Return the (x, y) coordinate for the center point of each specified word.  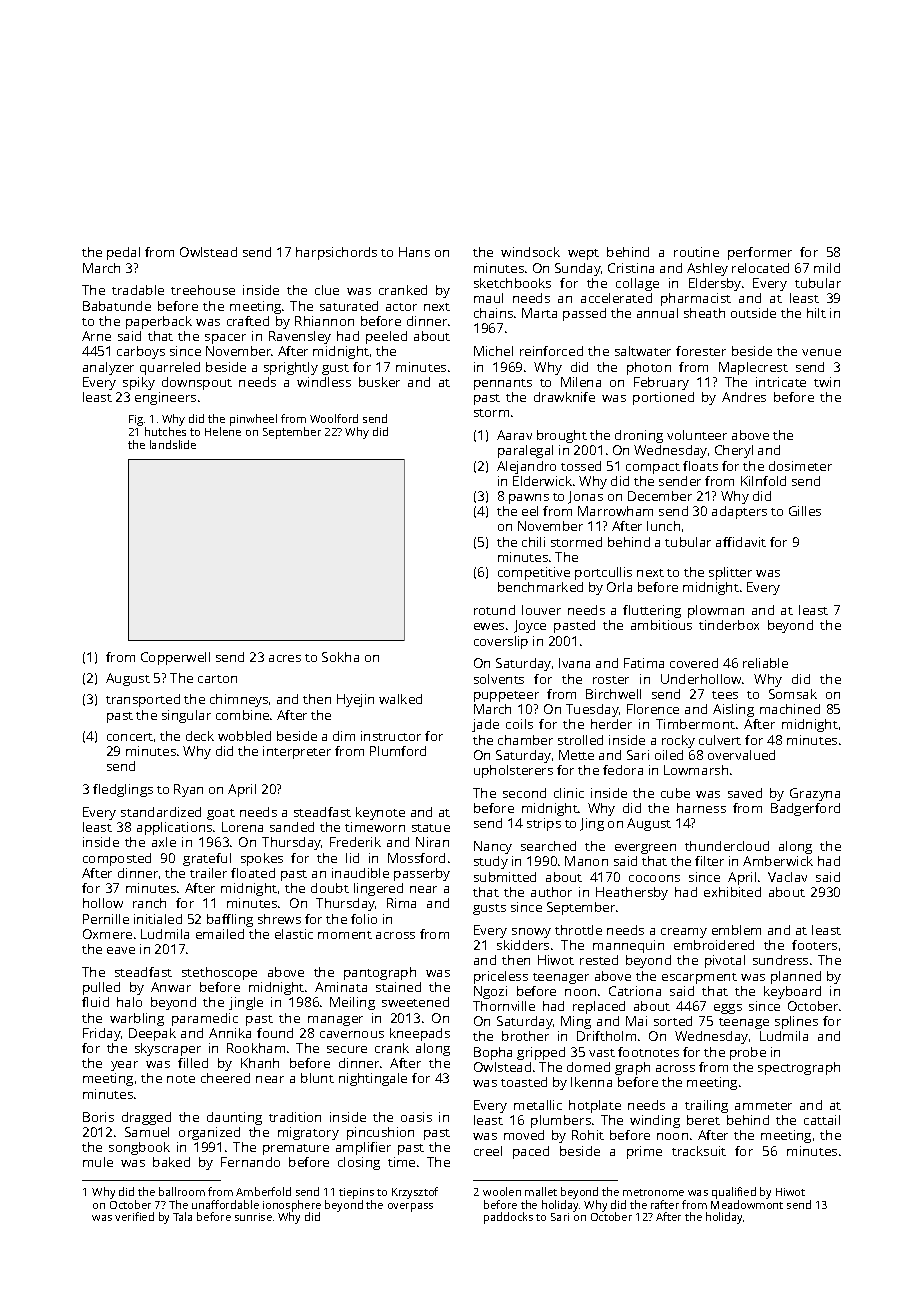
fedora (623, 770)
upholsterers (513, 771)
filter (709, 861)
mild (827, 268)
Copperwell (175, 658)
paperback (159, 322)
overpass (410, 1207)
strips (544, 824)
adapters (739, 512)
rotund (494, 610)
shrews (279, 919)
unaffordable (225, 1204)
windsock (530, 252)
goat (221, 814)
